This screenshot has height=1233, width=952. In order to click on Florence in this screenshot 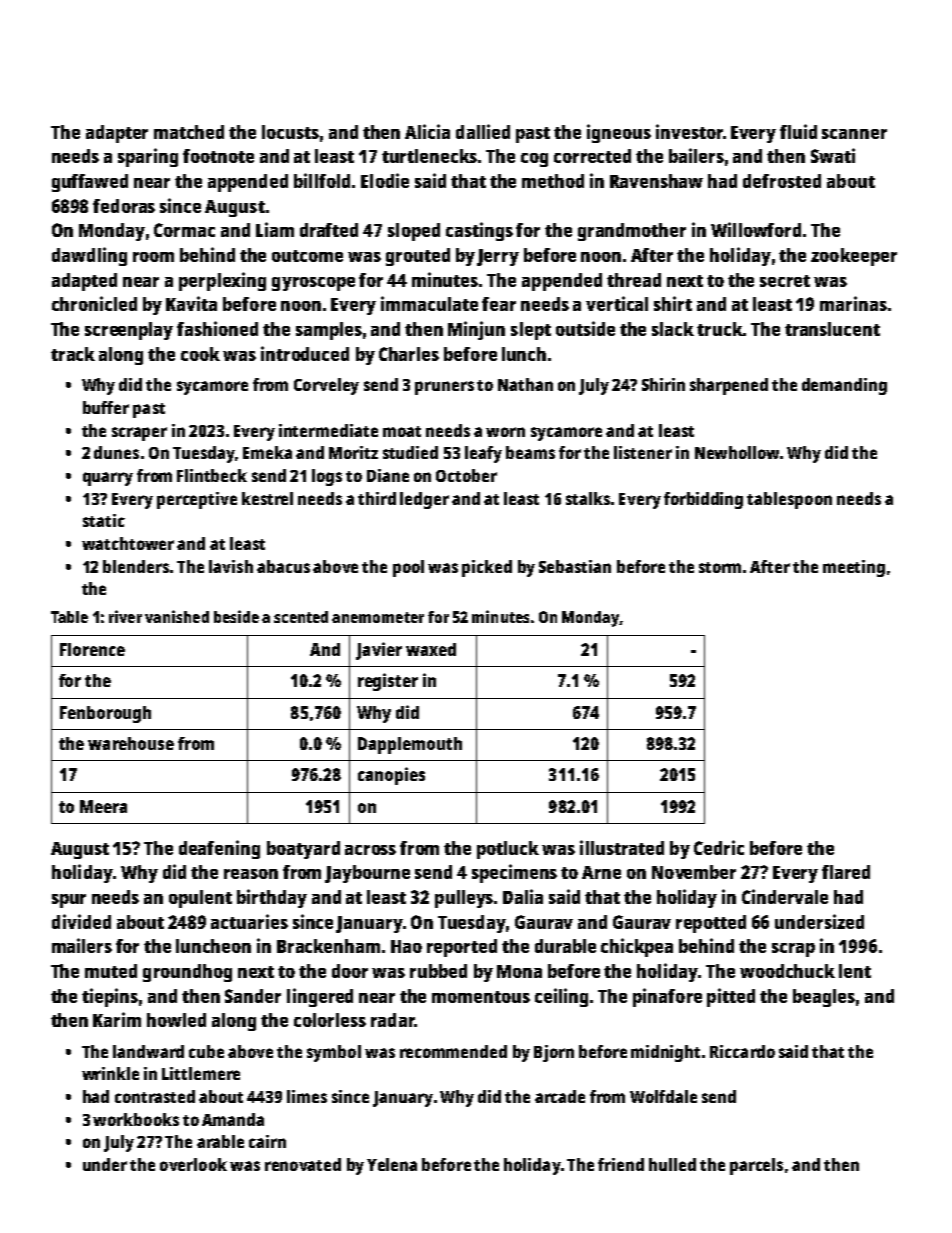, I will do `click(92, 649)`.
